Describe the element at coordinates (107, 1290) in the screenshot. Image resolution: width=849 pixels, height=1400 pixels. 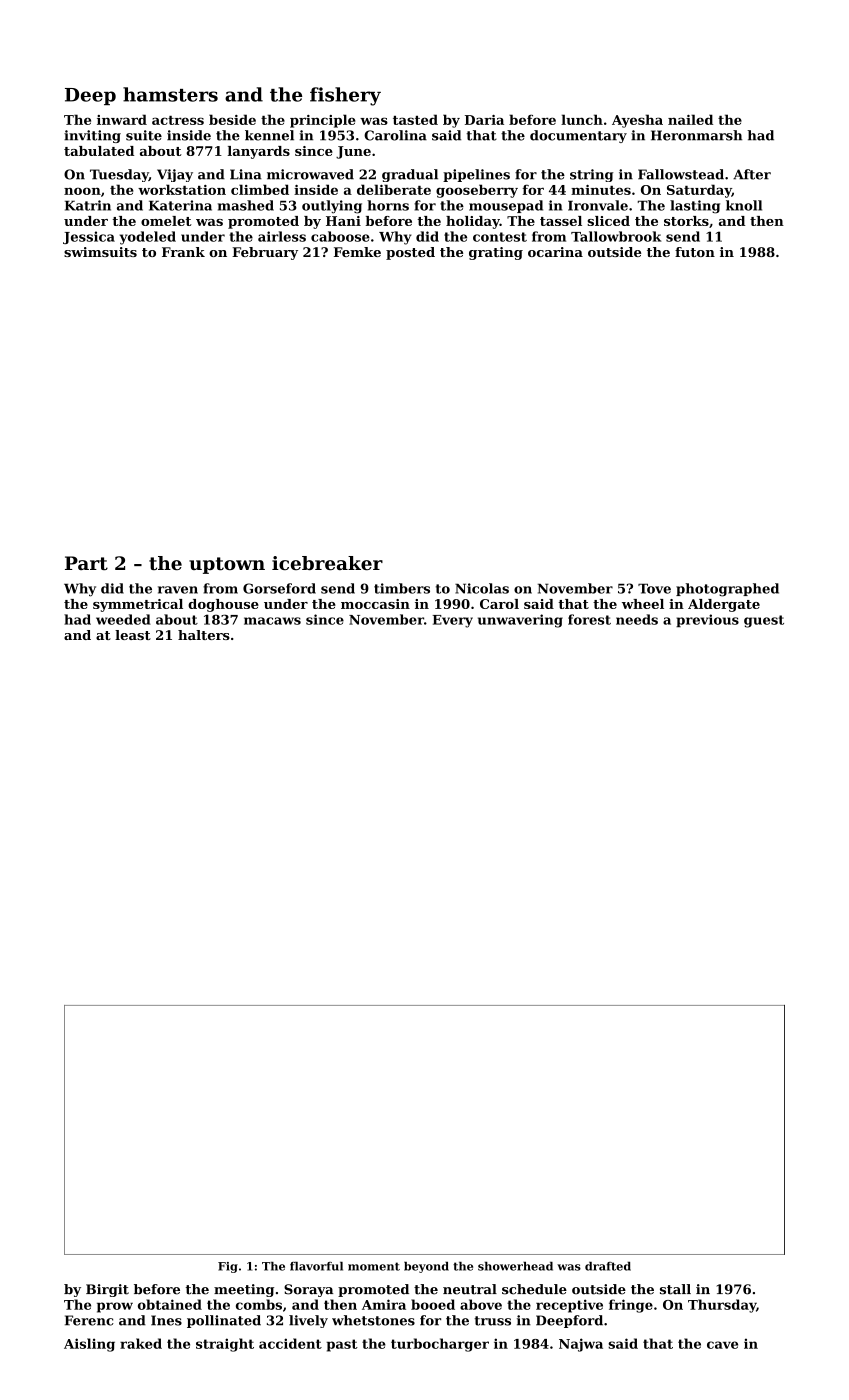
I see `Birgit` at that location.
